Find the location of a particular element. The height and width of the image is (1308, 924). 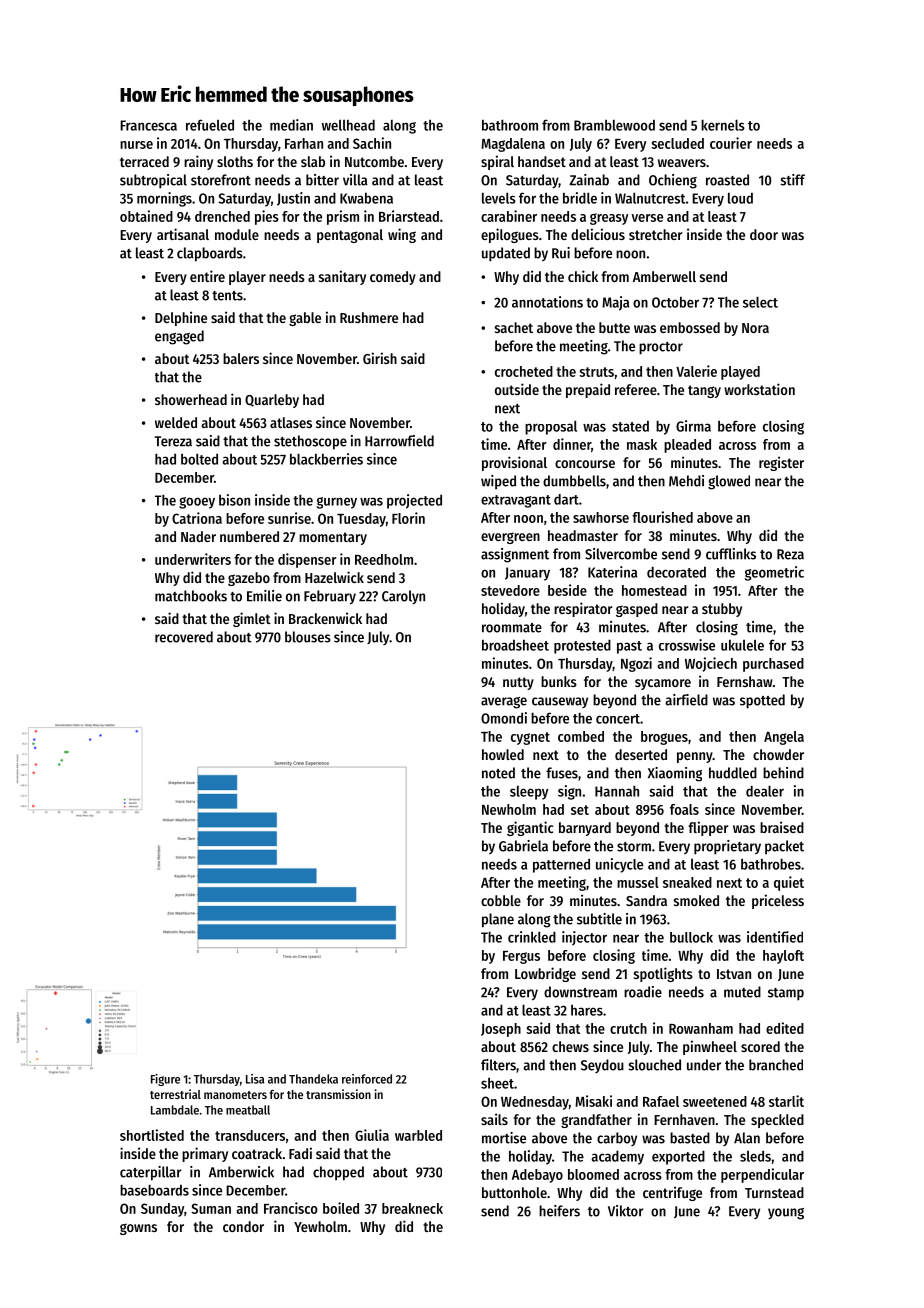

welded is located at coordinates (176, 422).
